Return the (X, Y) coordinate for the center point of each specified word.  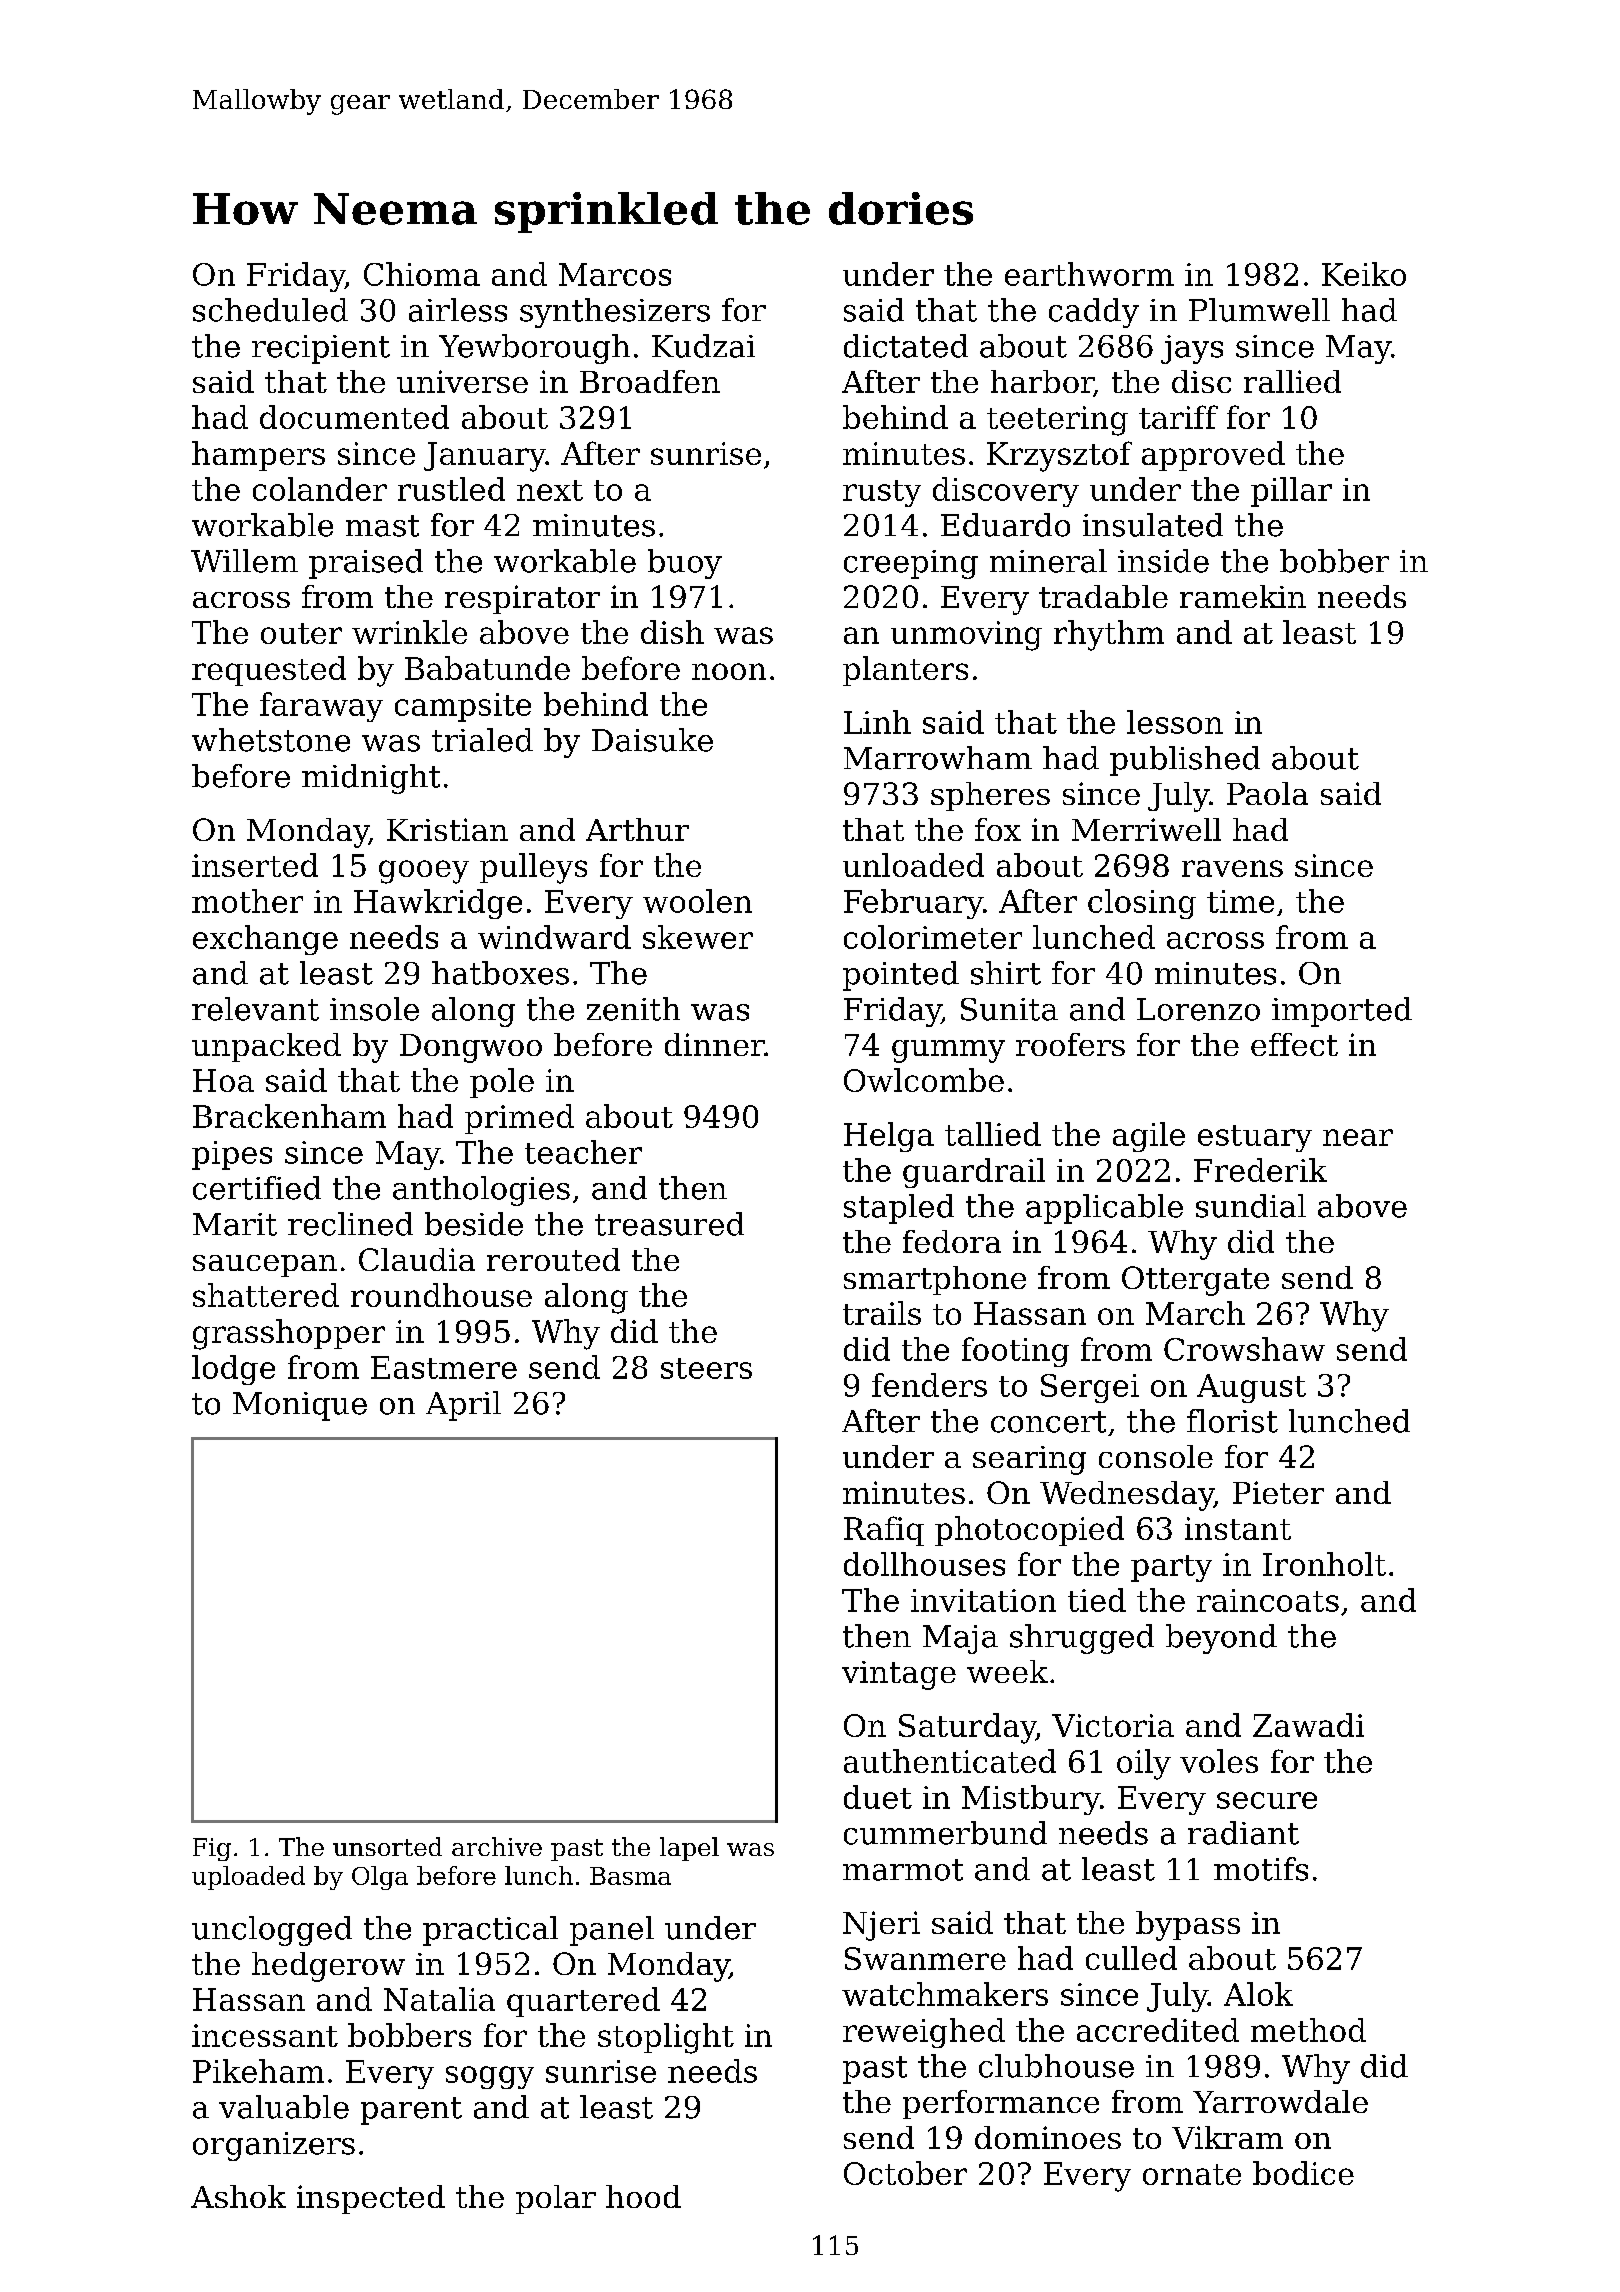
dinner (714, 1044)
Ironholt (1324, 1564)
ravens (1232, 868)
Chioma (422, 274)
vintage (899, 1675)
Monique (300, 1406)
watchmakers (945, 1994)
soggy (490, 2077)
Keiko (1364, 274)
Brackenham (289, 1116)
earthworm (1089, 274)
